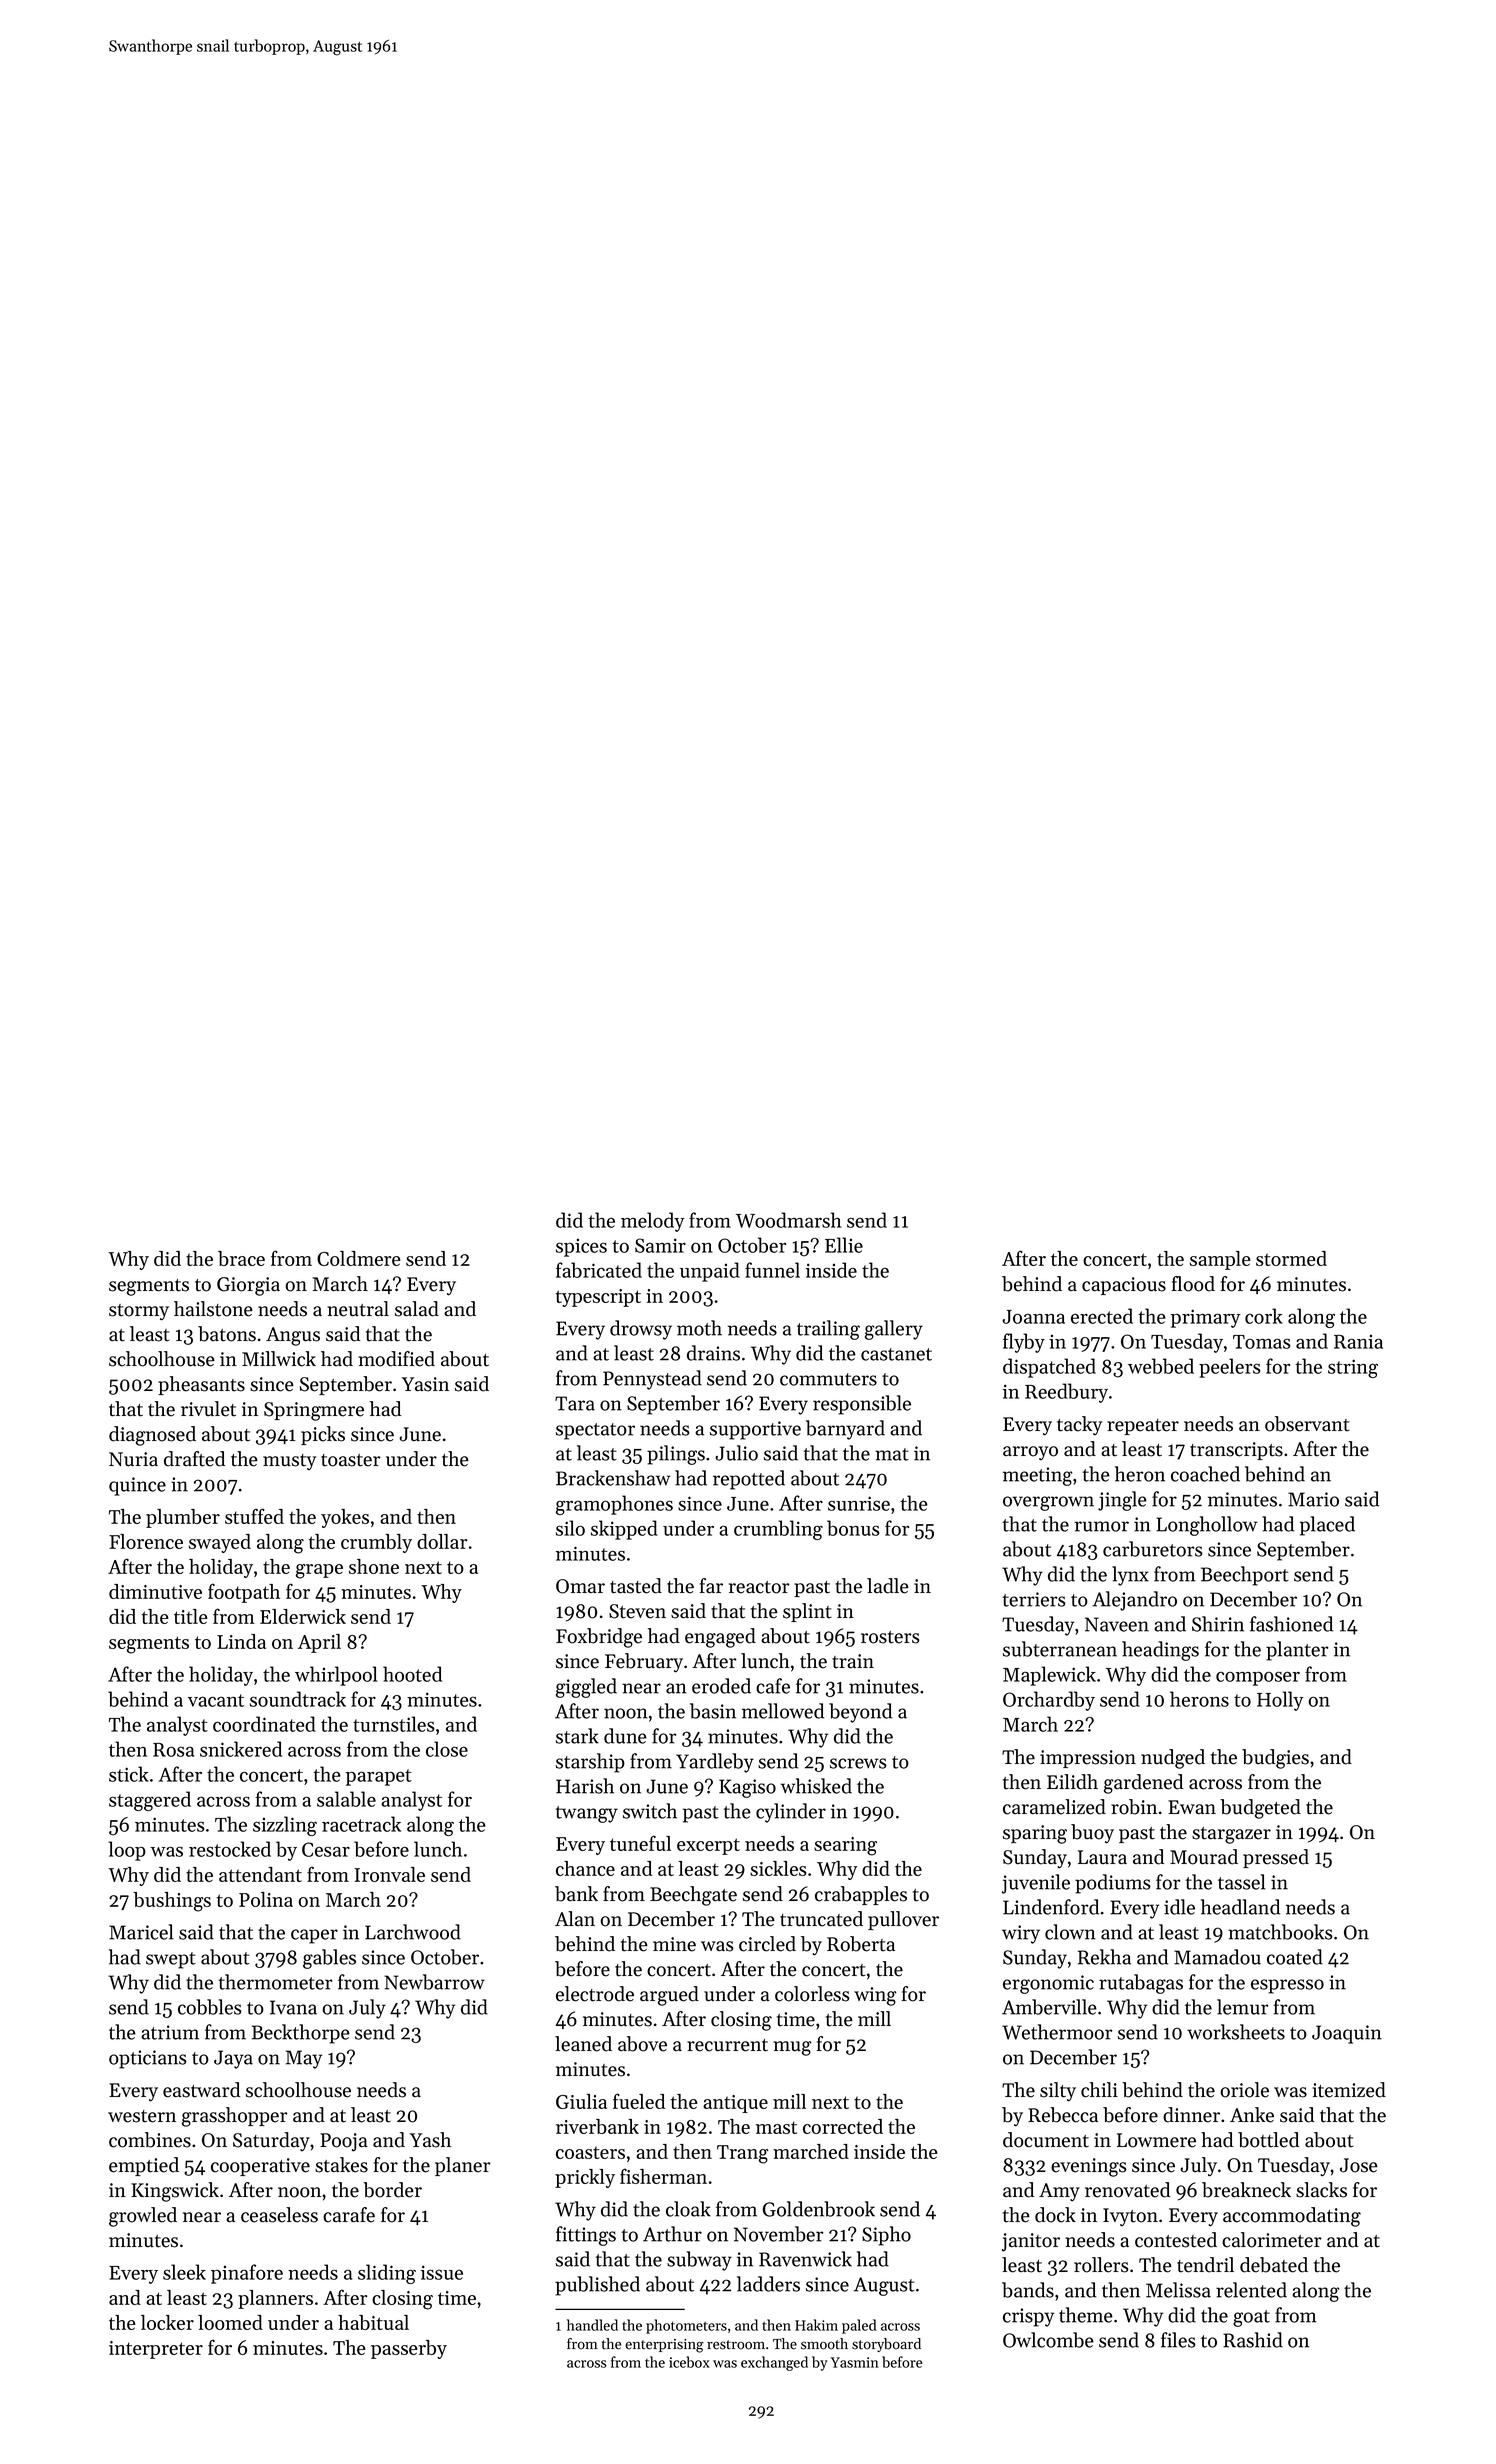 This document has width=1496, height=2464. Describe the element at coordinates (1276, 1858) in the document. I see `pressed` at that location.
